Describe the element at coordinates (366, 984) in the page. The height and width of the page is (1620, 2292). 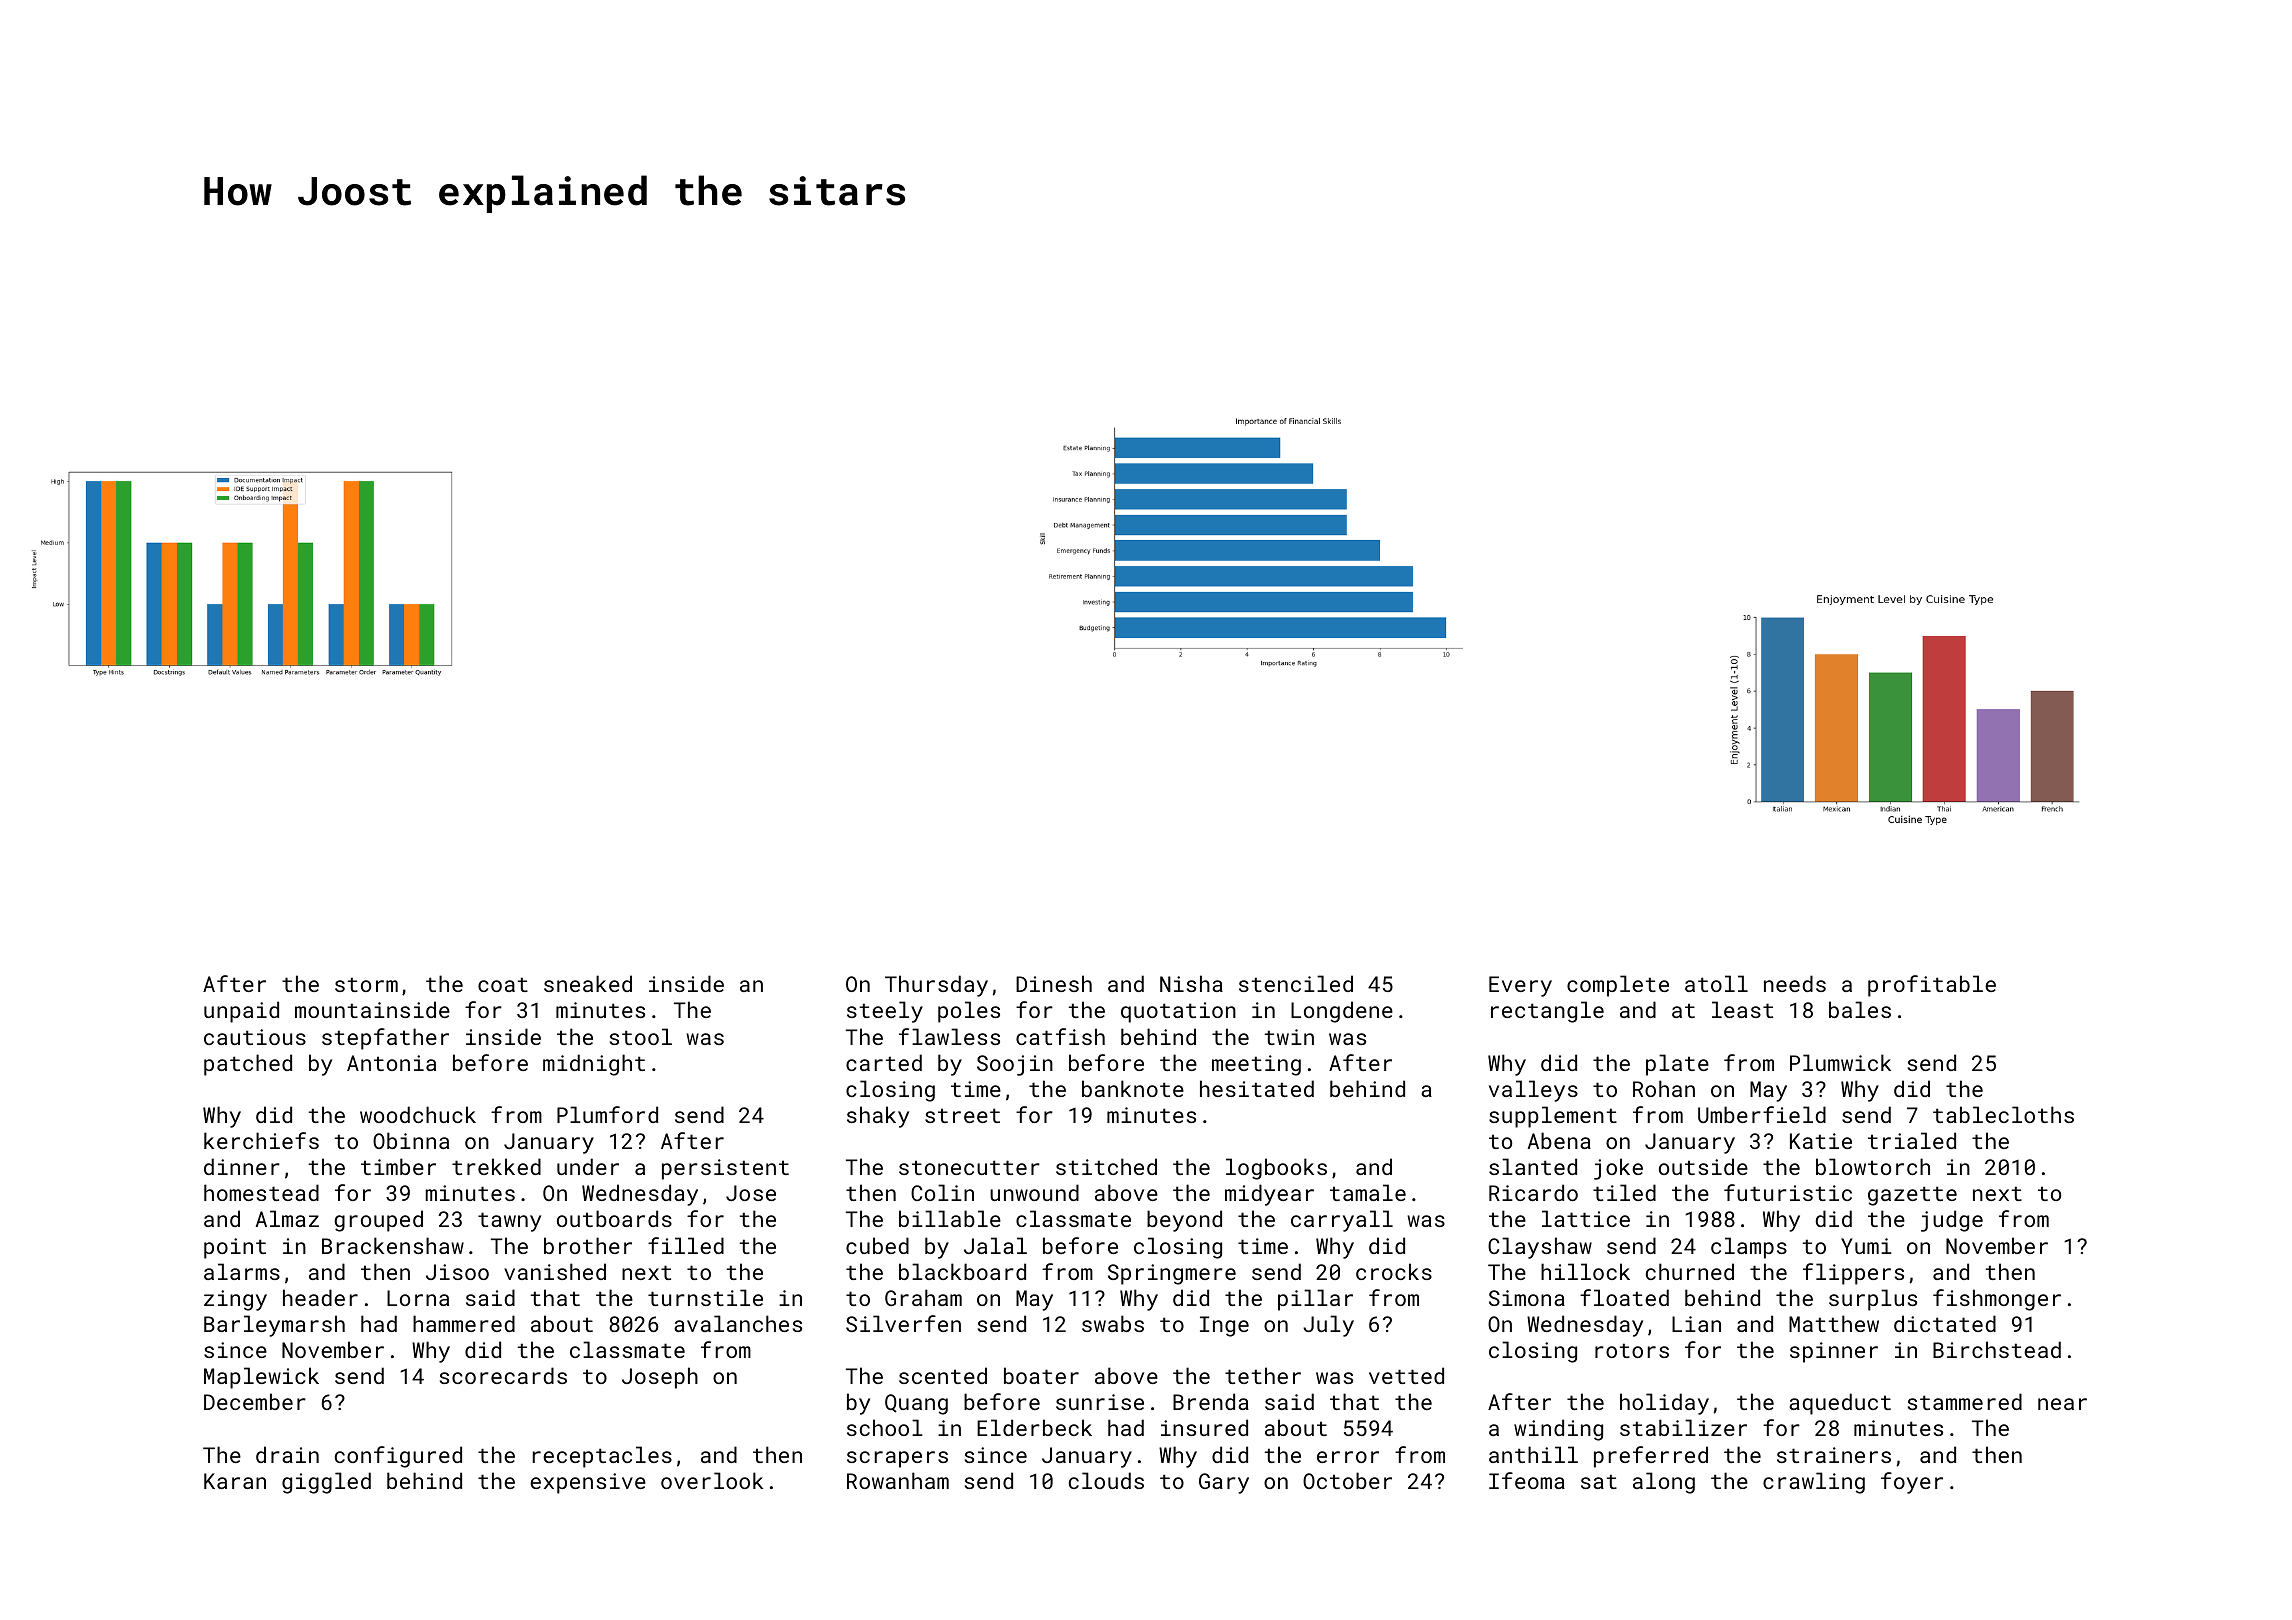
I see `storm` at that location.
